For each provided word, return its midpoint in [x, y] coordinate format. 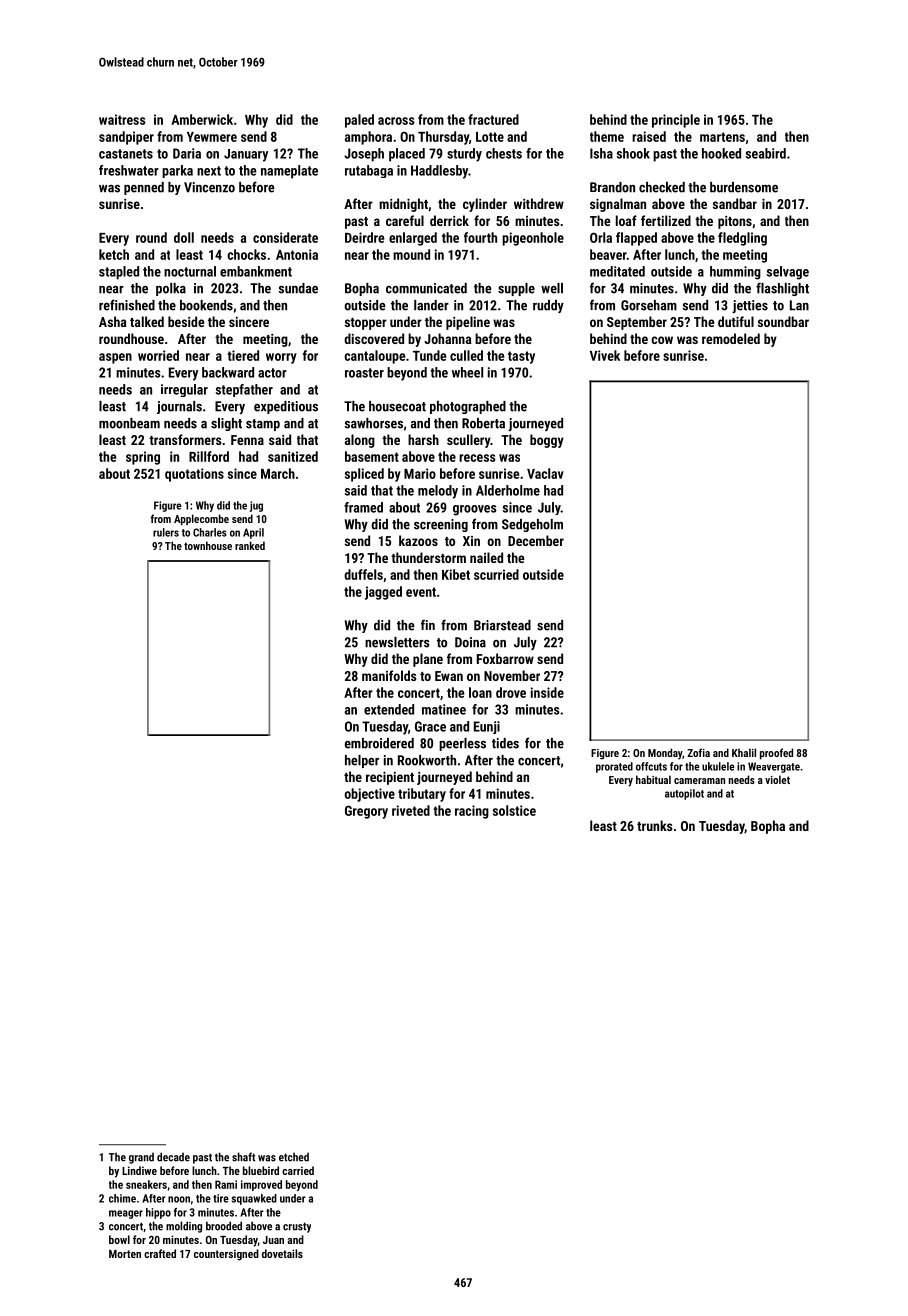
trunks [654, 825]
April [253, 533]
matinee [444, 709]
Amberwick [202, 119]
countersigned [226, 1255]
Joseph [364, 155]
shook [633, 153]
